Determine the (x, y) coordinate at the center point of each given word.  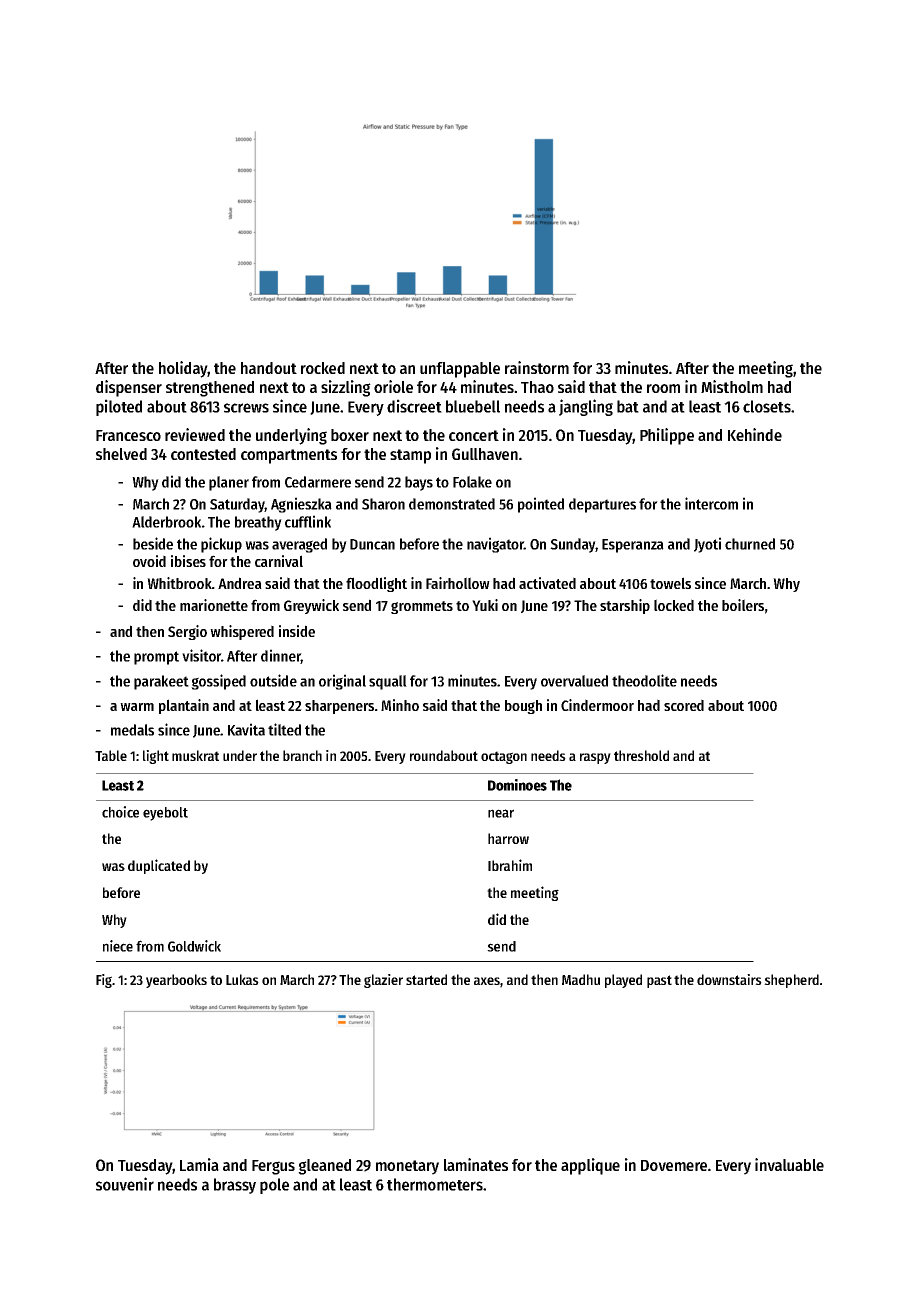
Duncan (372, 544)
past (659, 981)
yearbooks (176, 981)
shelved (121, 454)
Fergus (273, 1167)
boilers (743, 605)
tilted (284, 729)
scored (684, 705)
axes (487, 981)
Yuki (485, 605)
